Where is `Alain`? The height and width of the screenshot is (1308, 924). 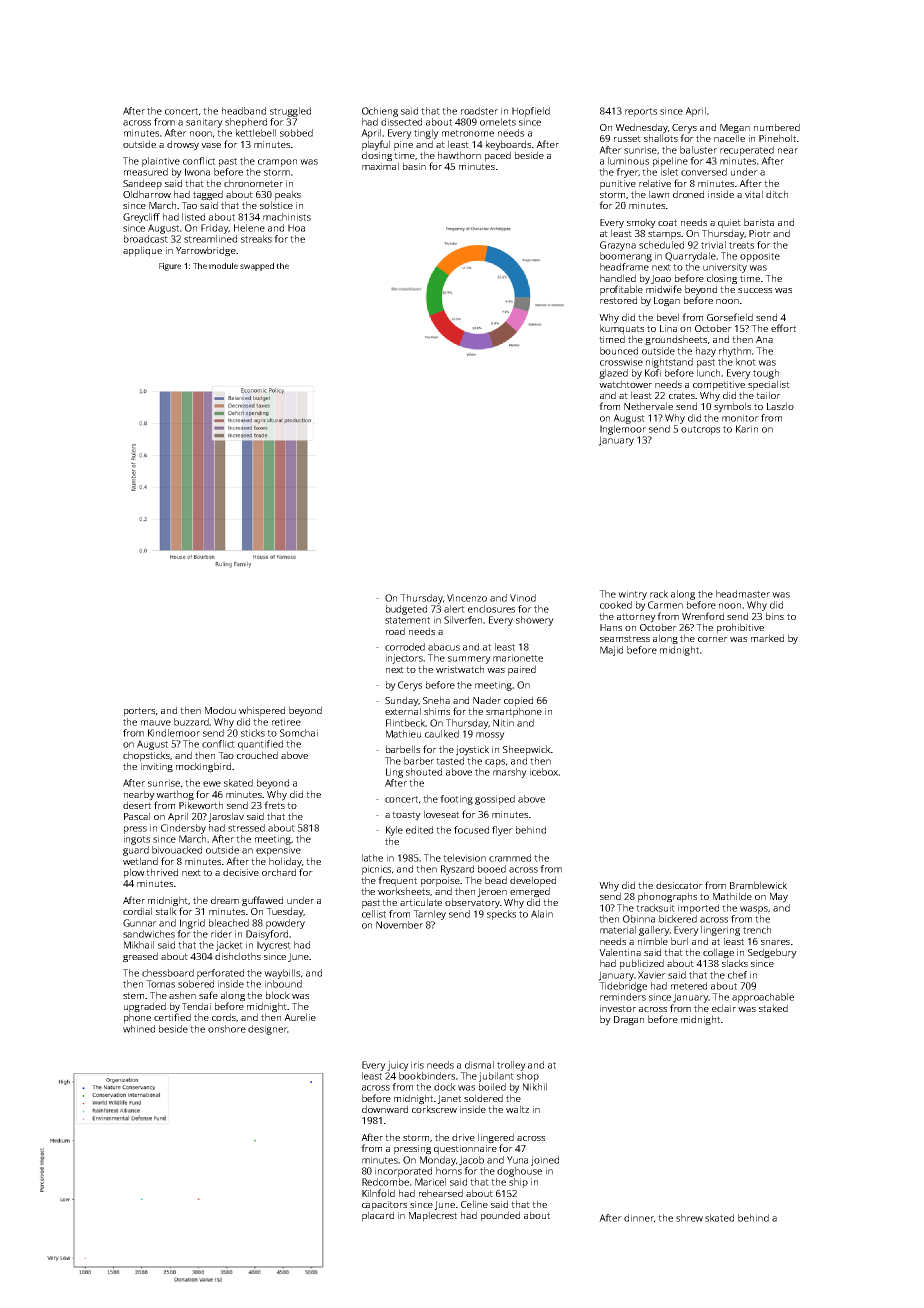
Alain is located at coordinates (542, 914).
